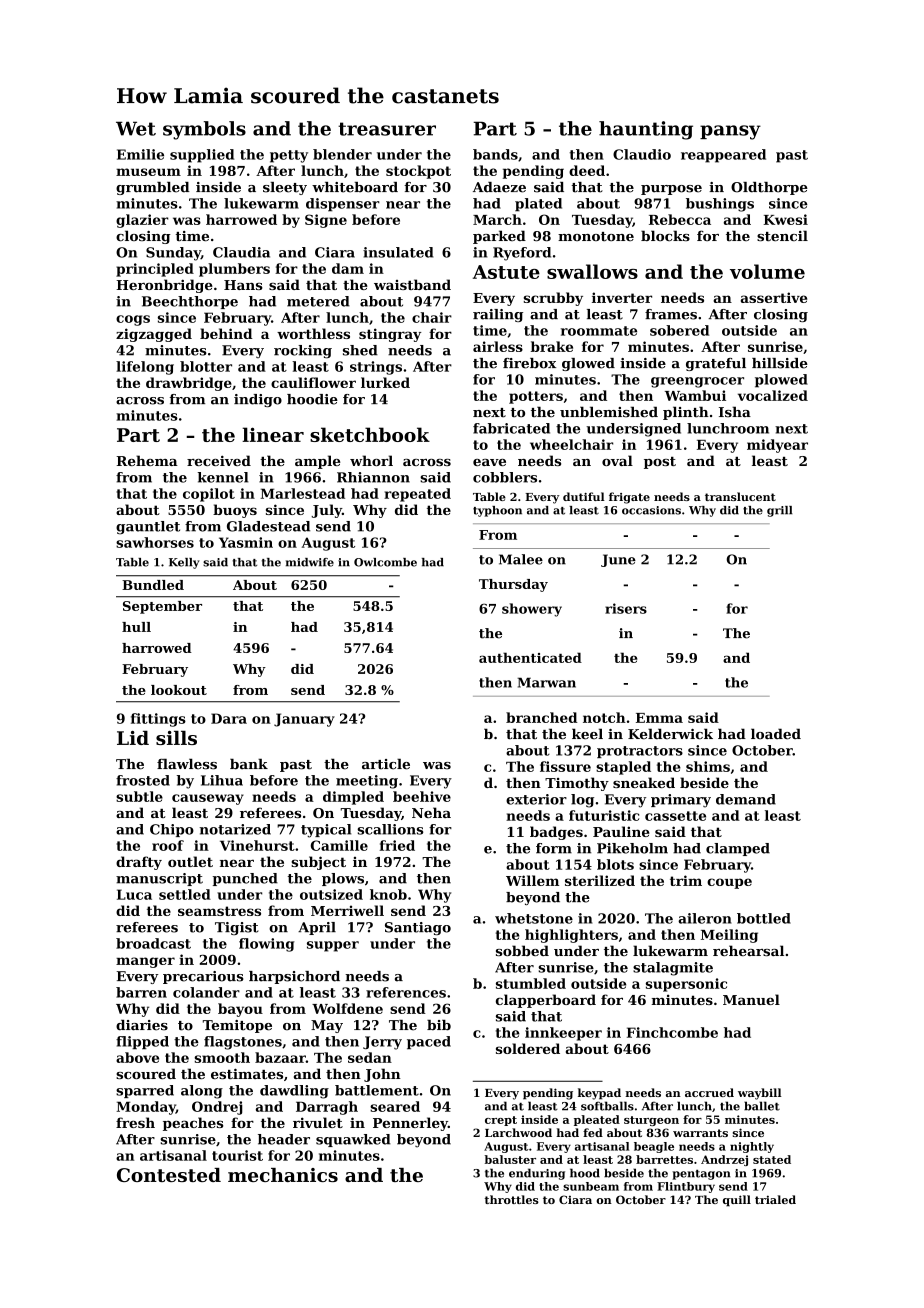  I want to click on bands, so click(495, 154).
